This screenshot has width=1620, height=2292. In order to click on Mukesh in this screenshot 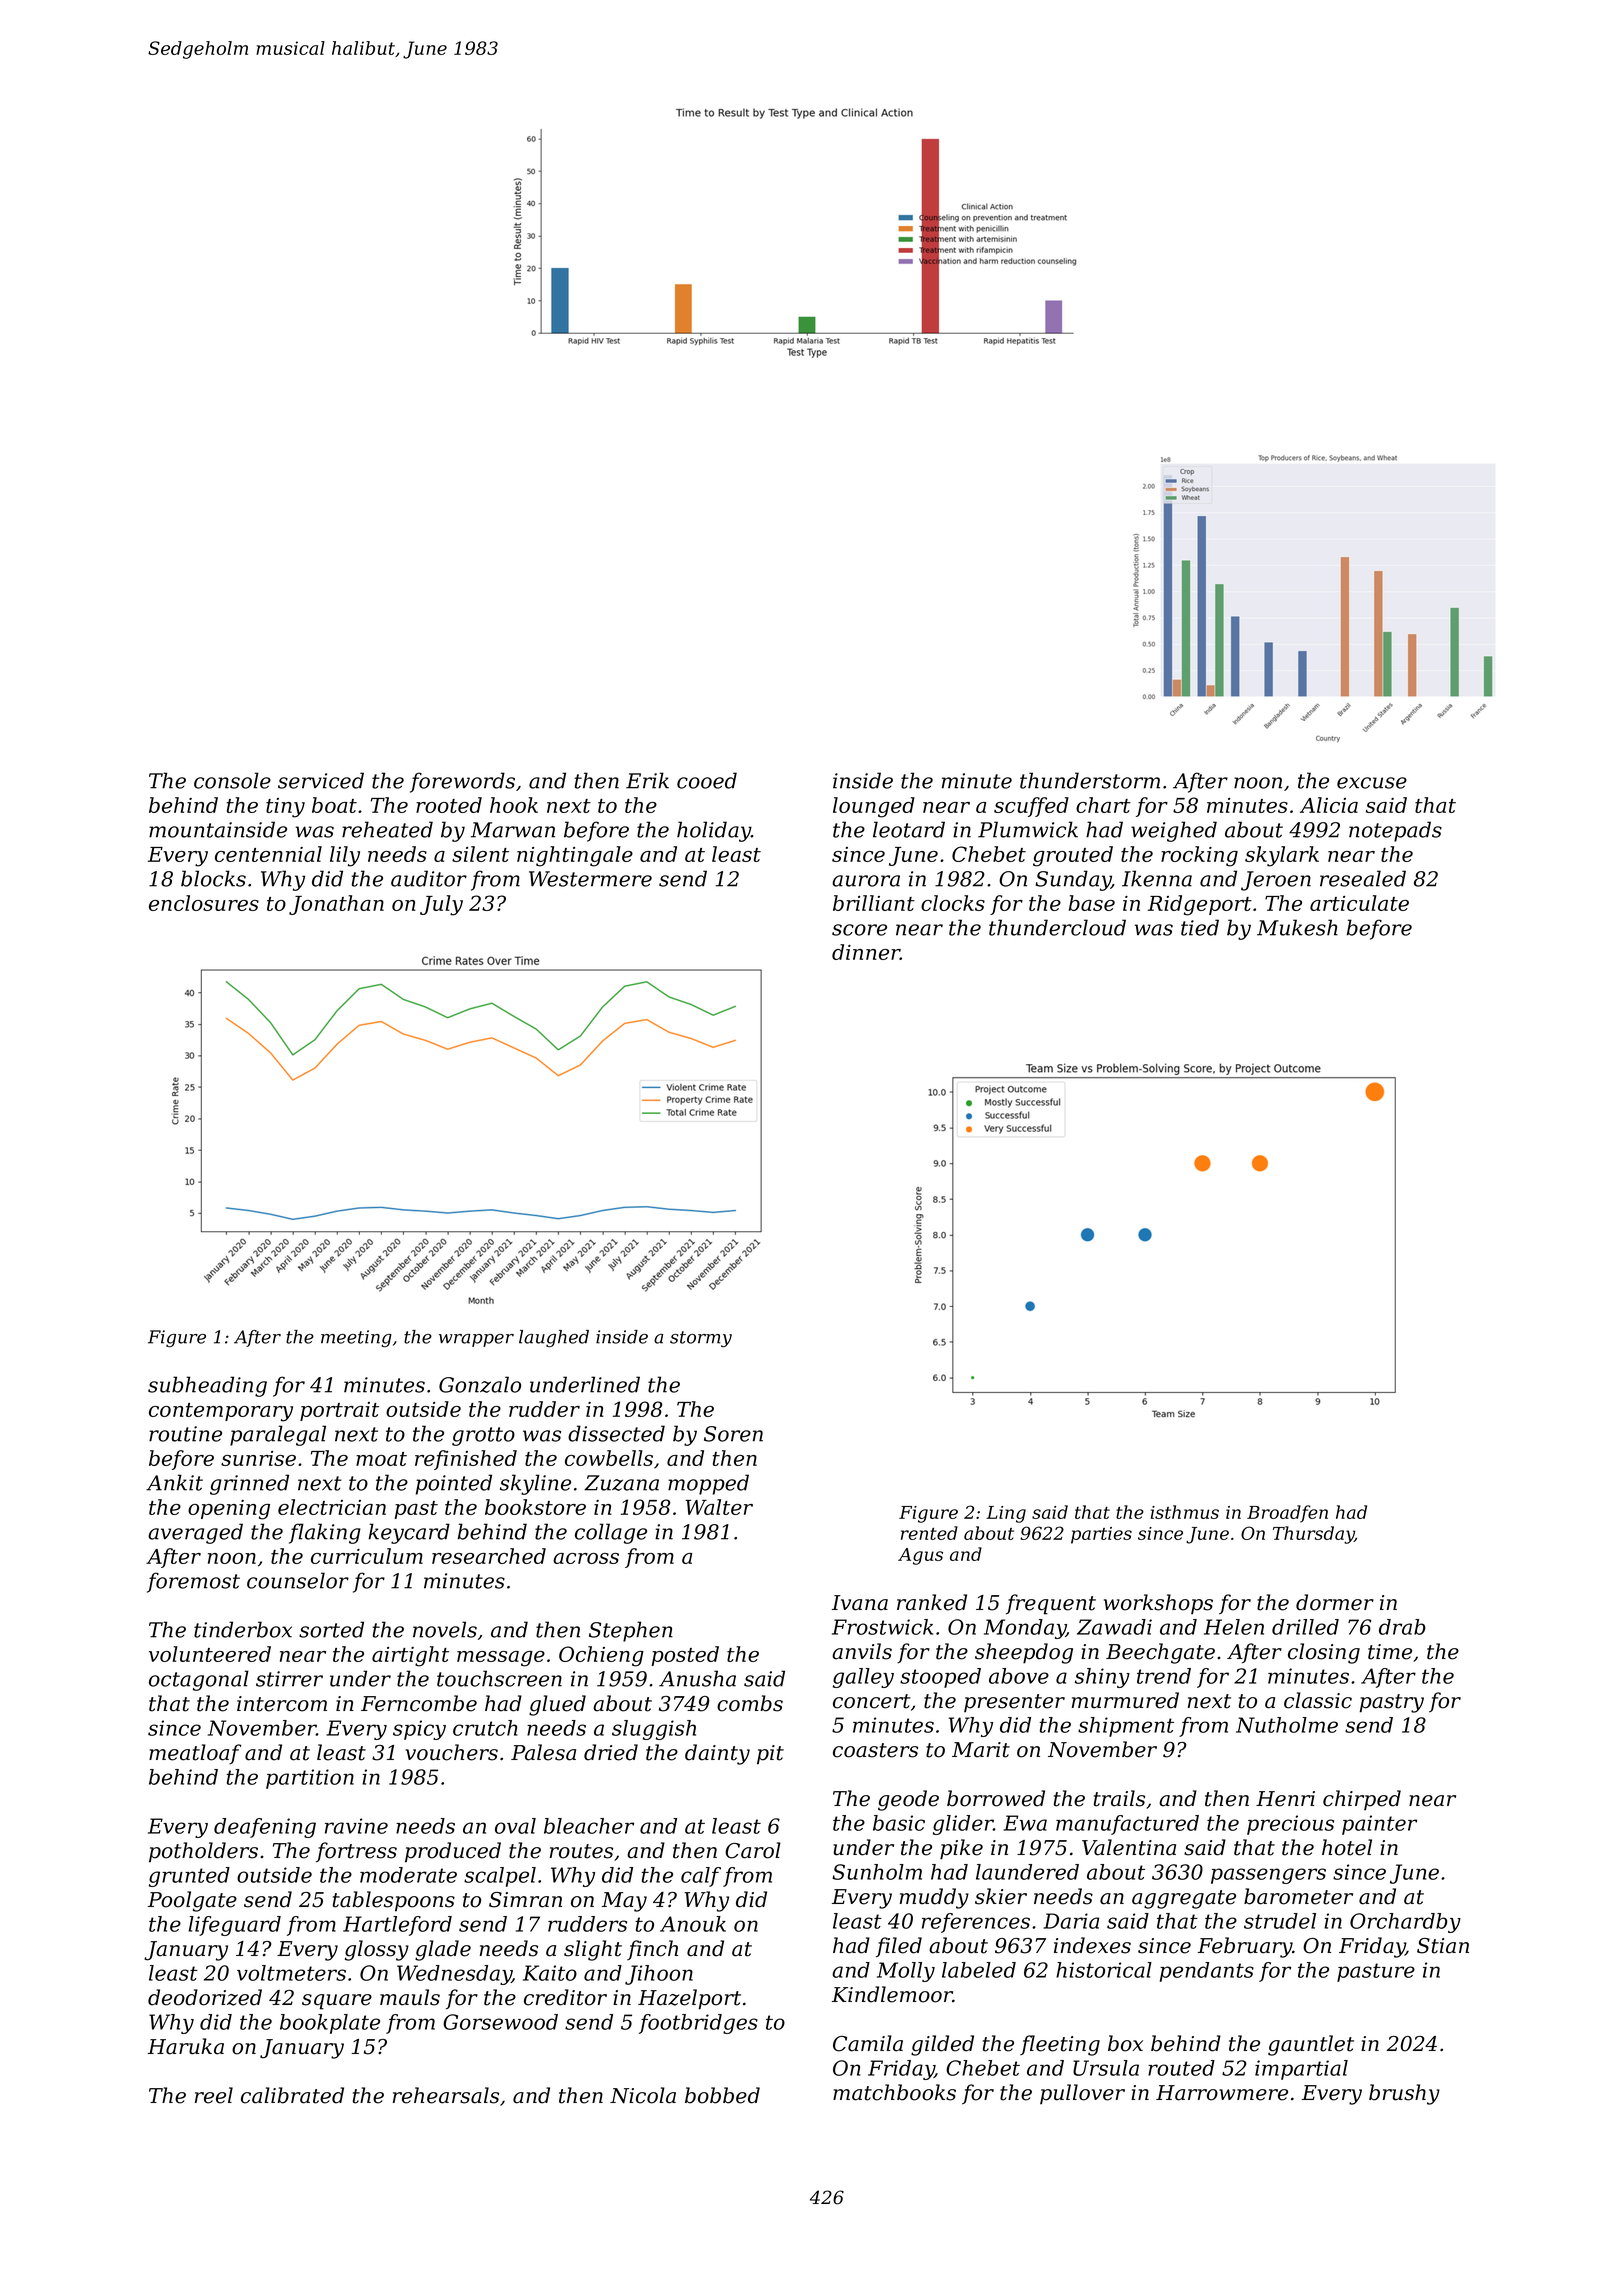, I will do `click(1297, 927)`.
